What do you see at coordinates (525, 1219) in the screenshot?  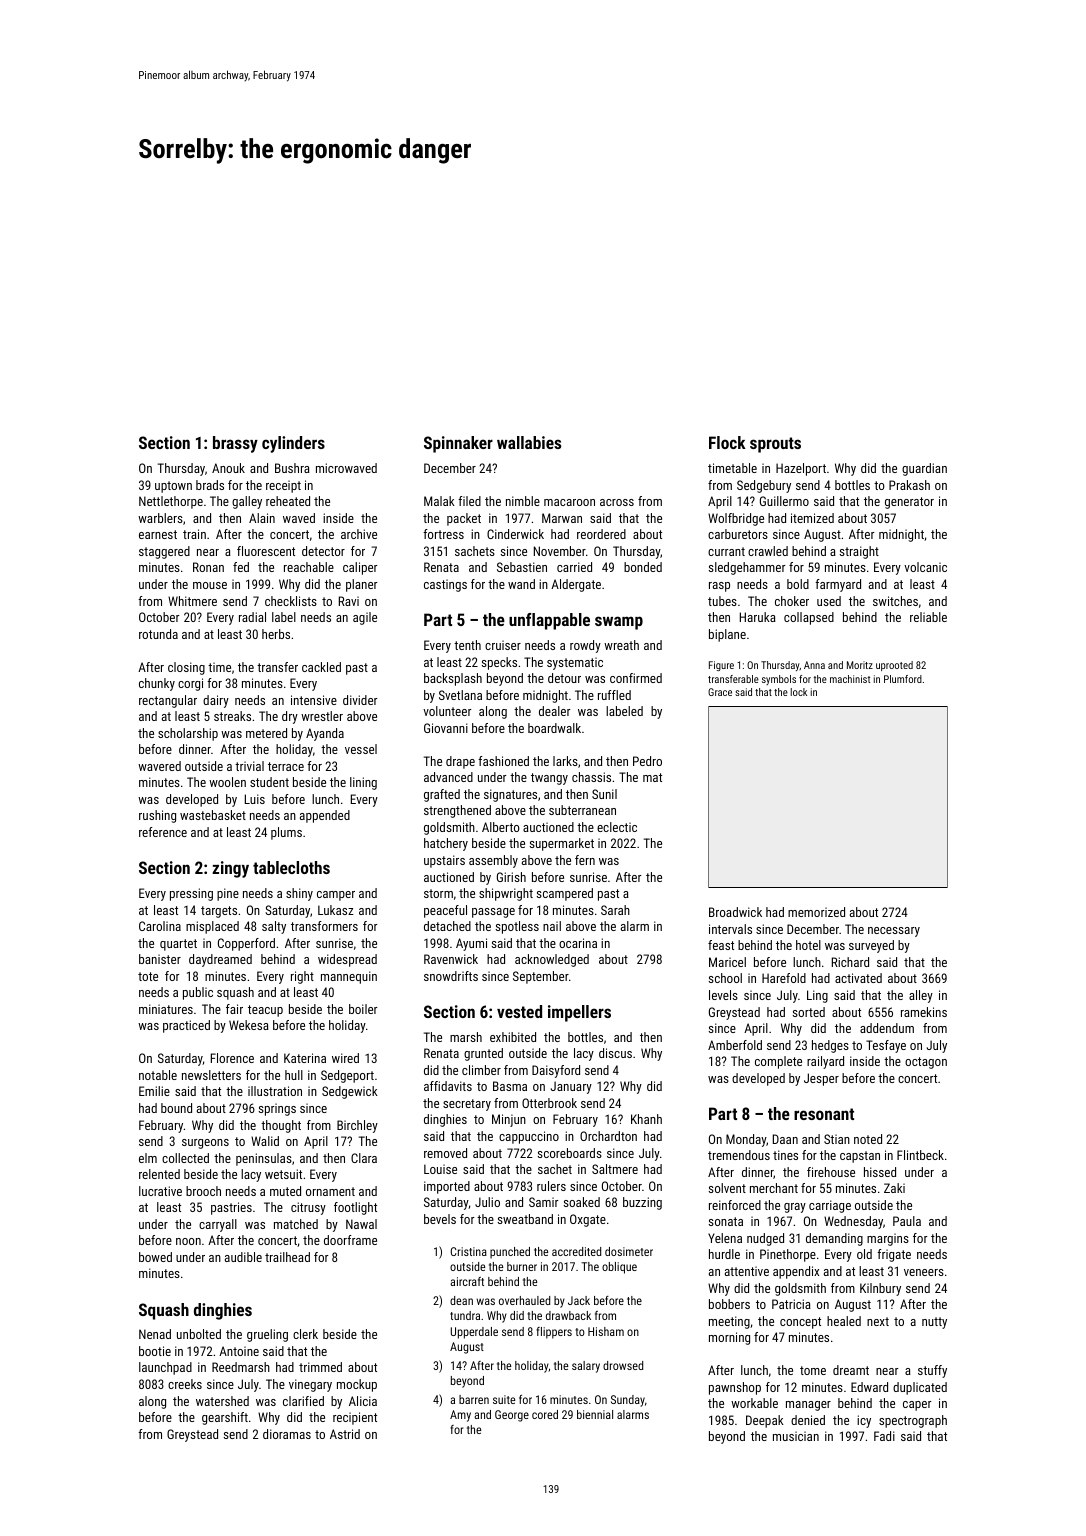 I see `sweatband` at bounding box center [525, 1219].
